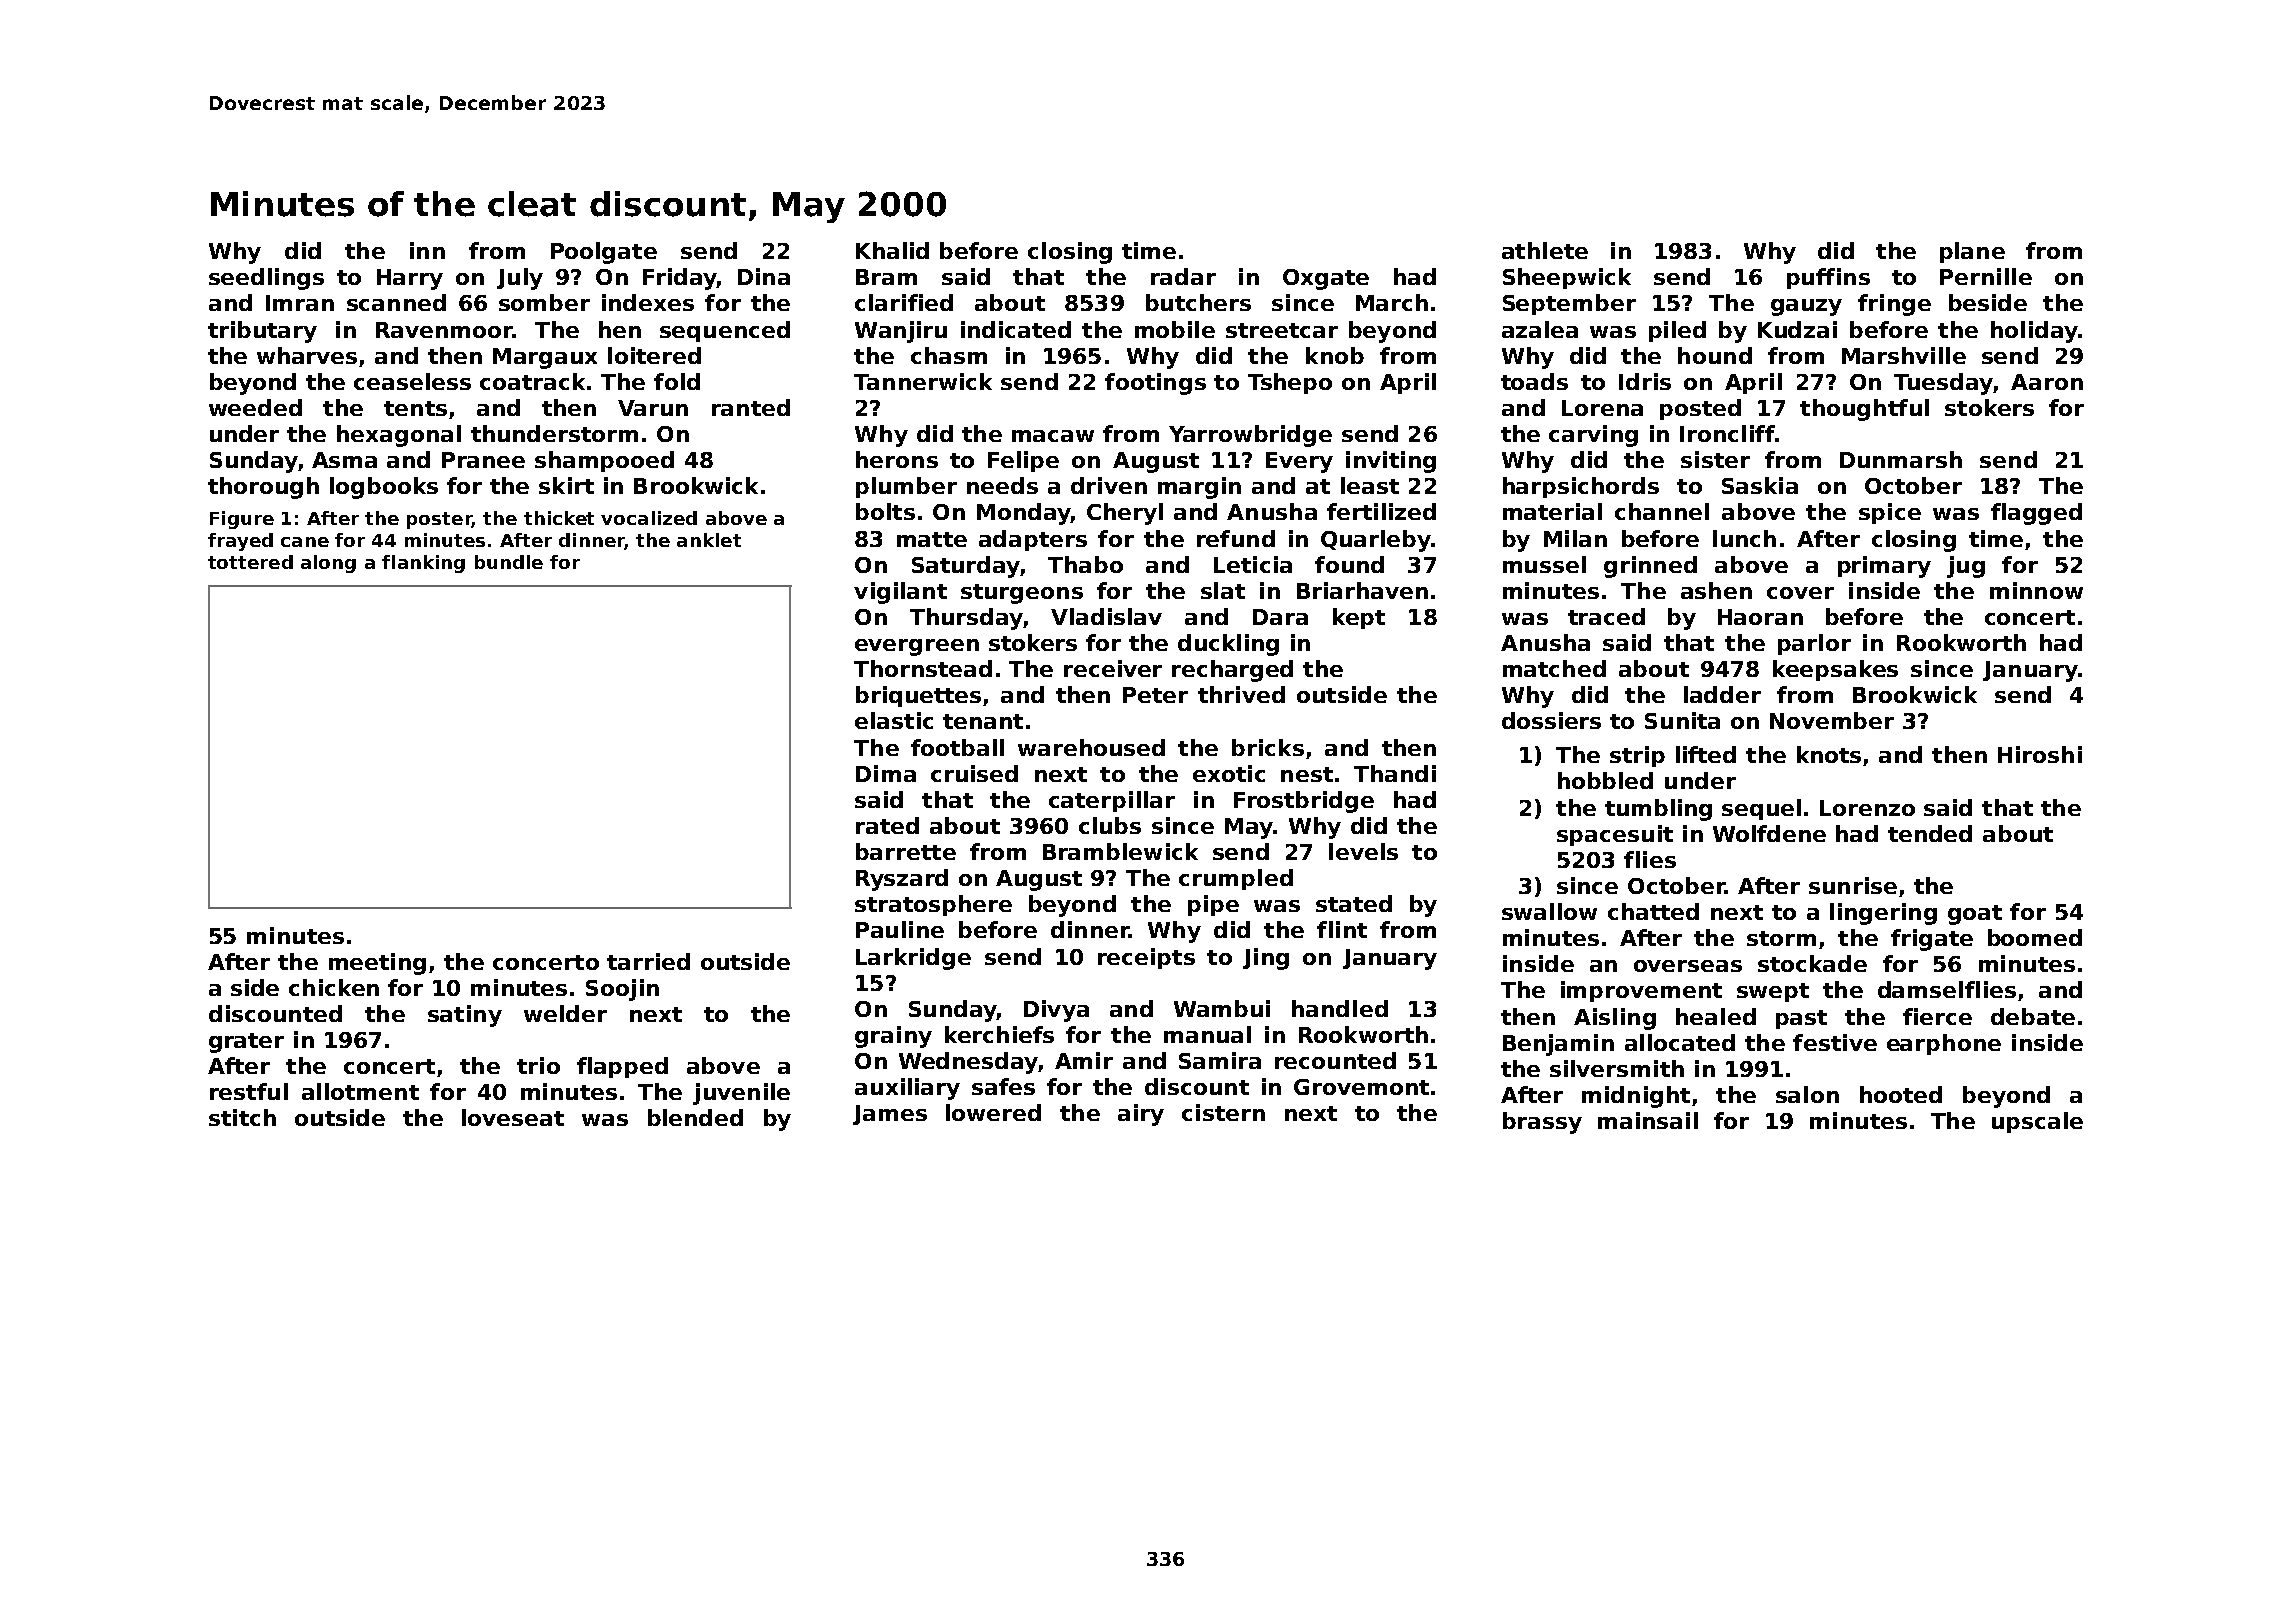 This screenshot has height=1620, width=2292. What do you see at coordinates (1727, 433) in the screenshot?
I see `Ironcliff` at bounding box center [1727, 433].
